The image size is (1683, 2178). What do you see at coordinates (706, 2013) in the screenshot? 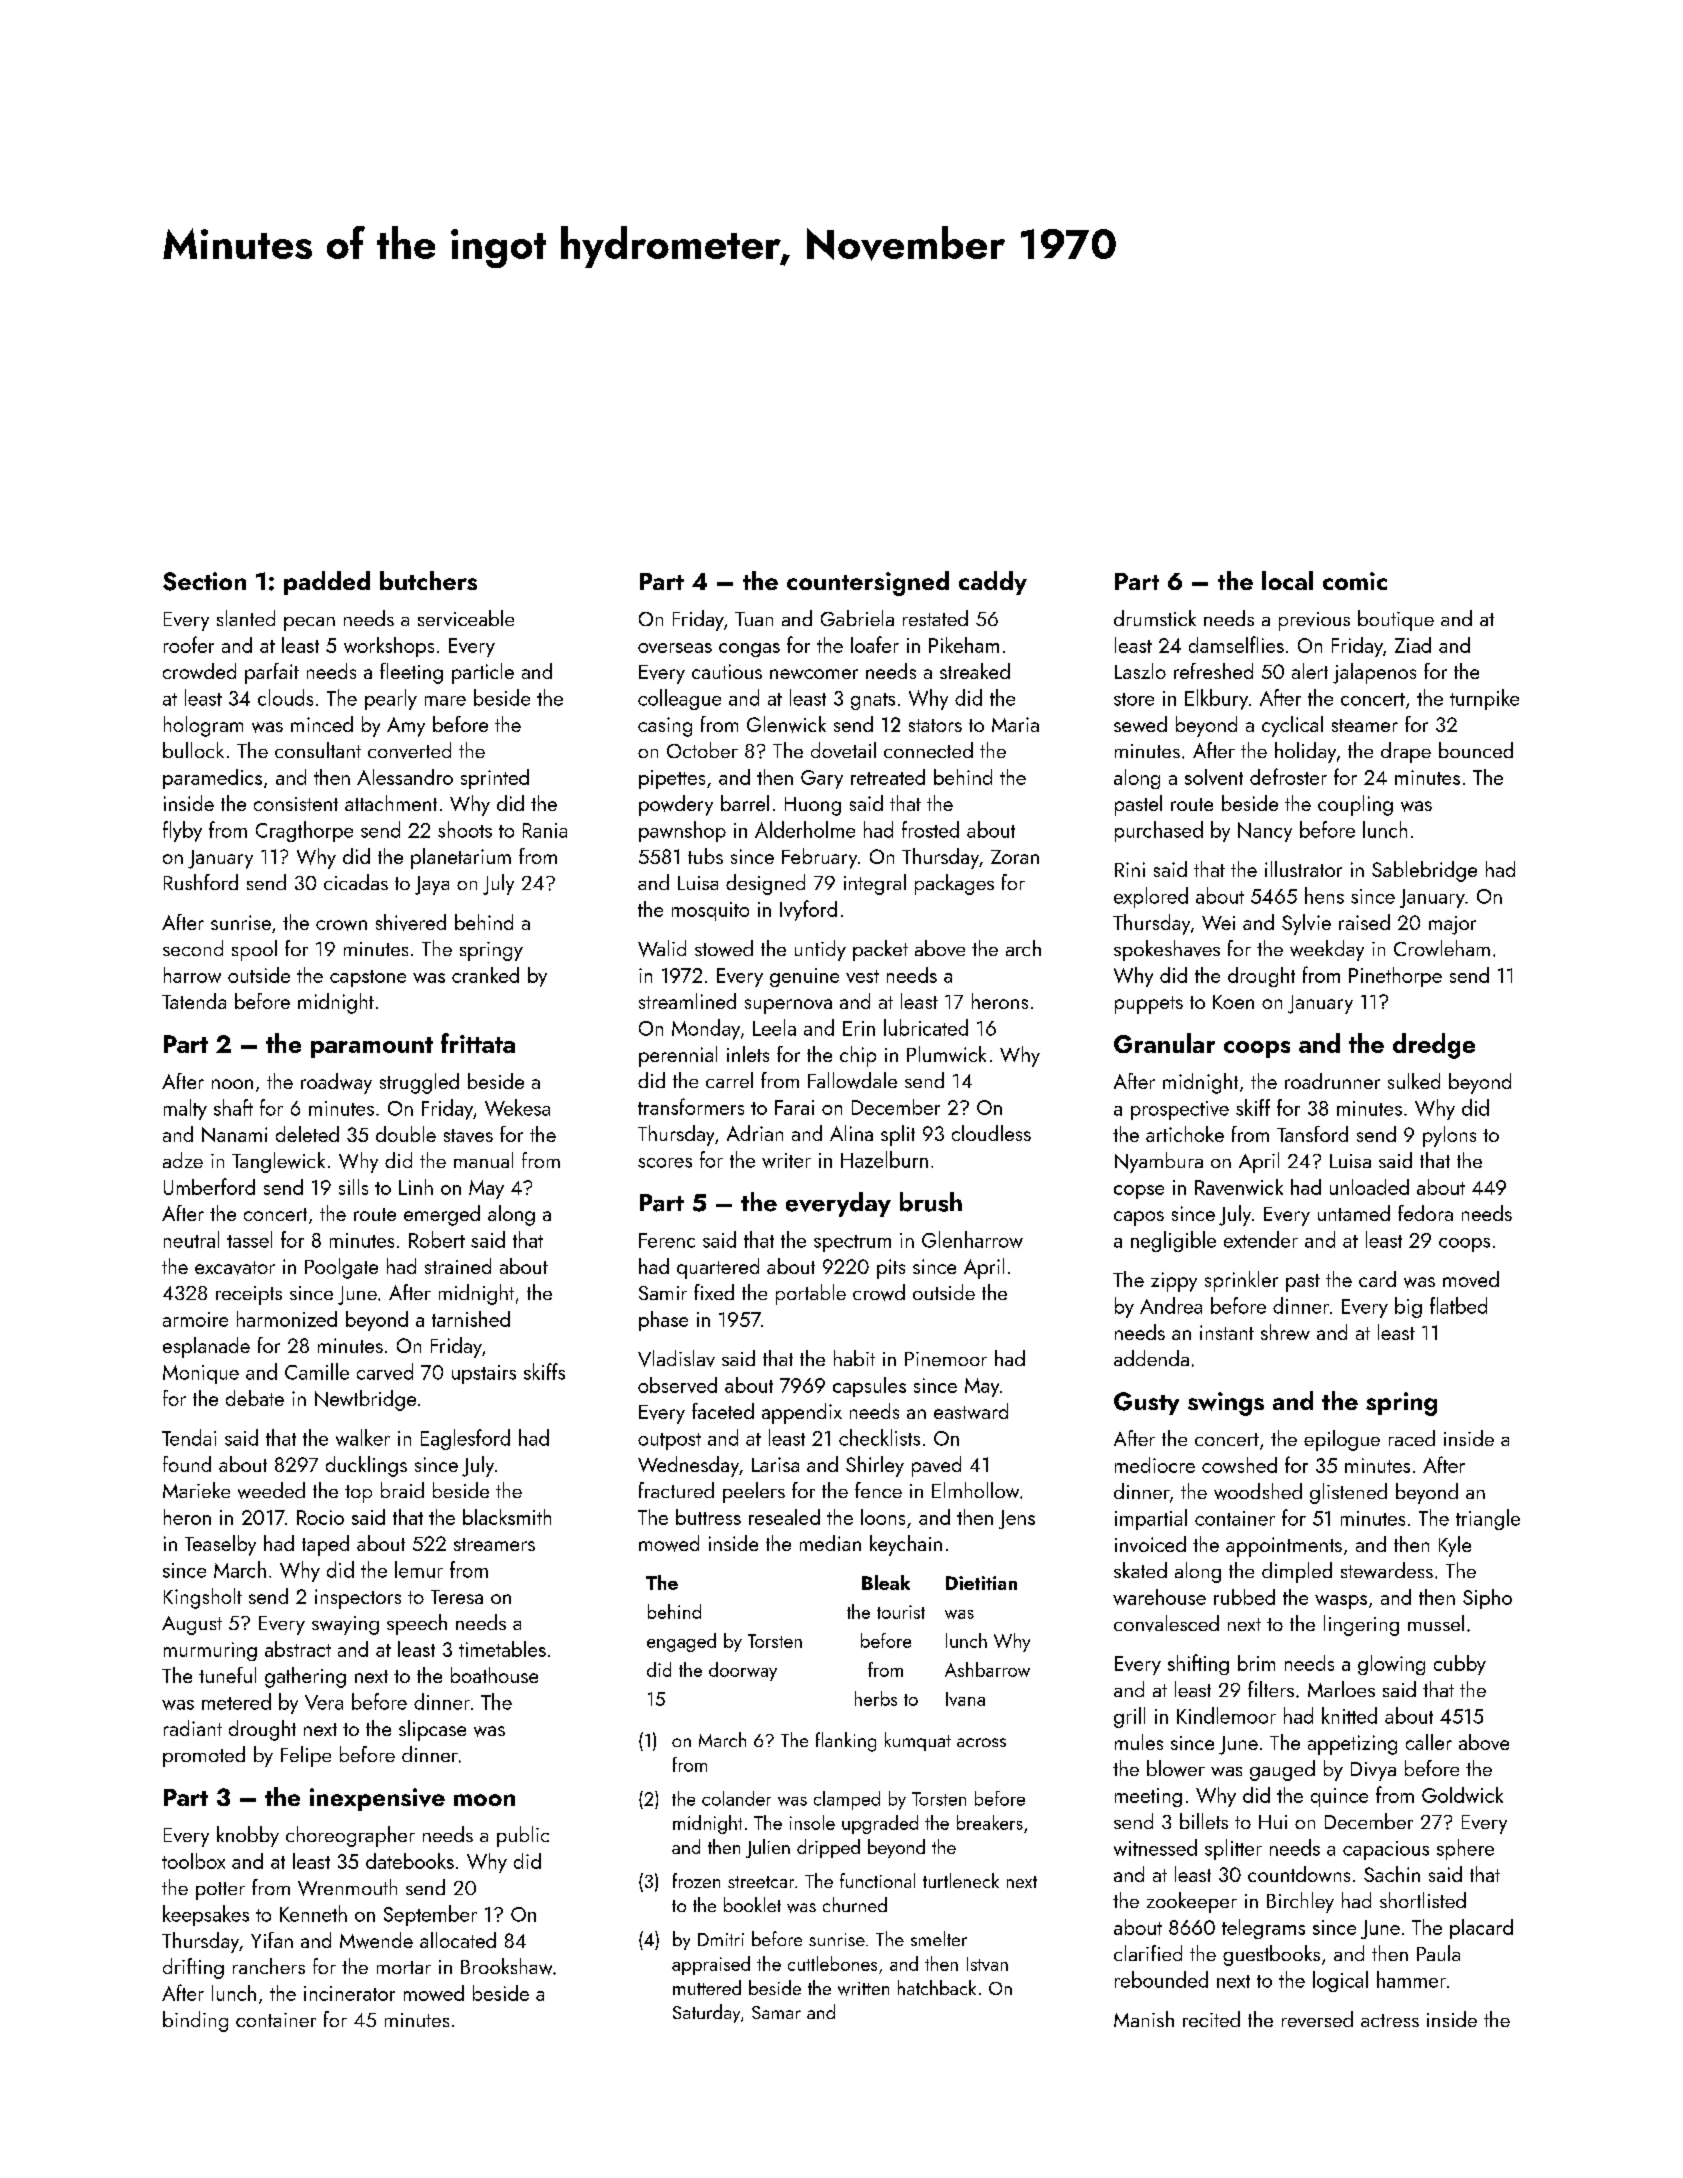
I see `Saturday` at bounding box center [706, 2013].
